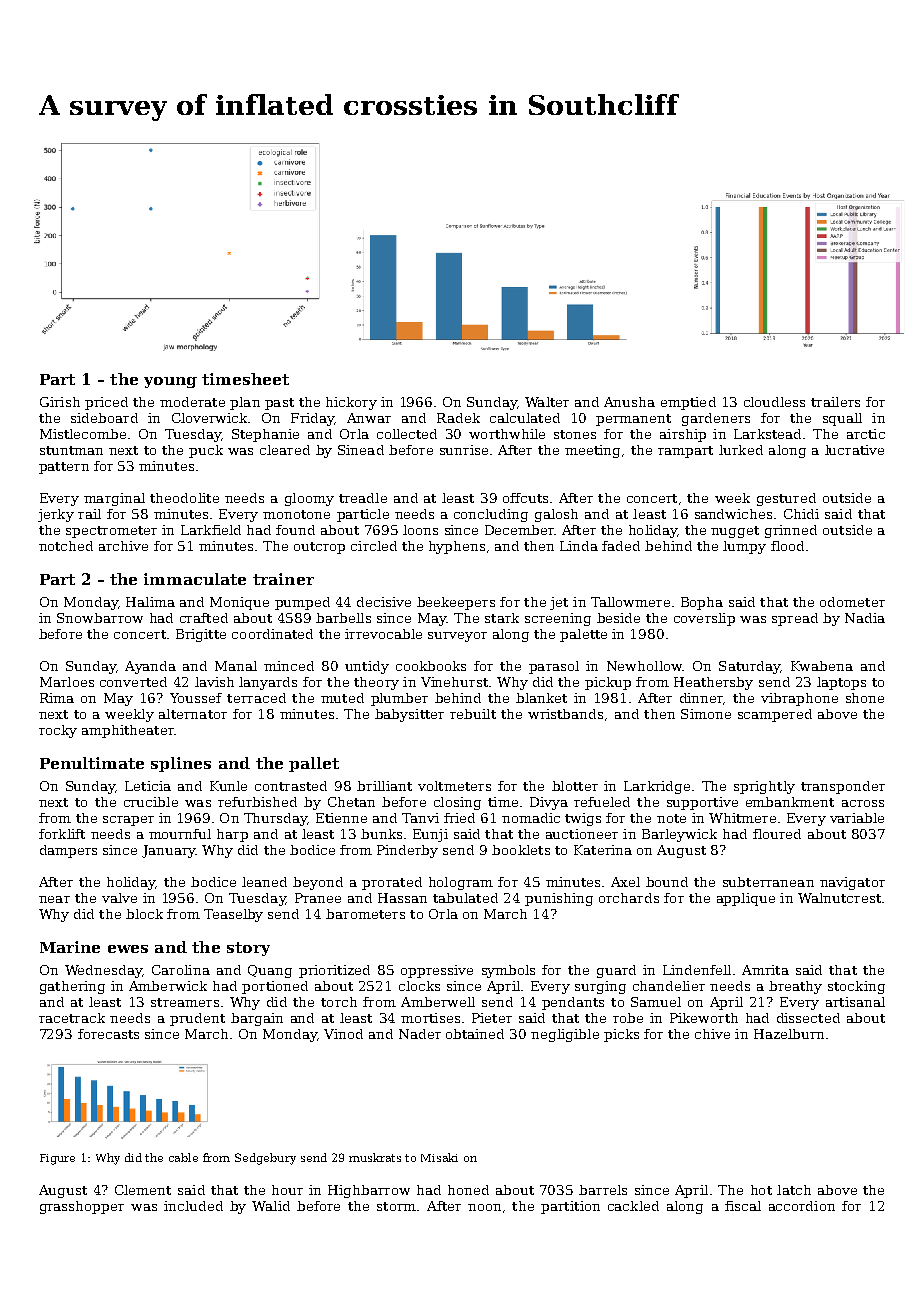  Describe the element at coordinates (603, 1190) in the screenshot. I see `barrels` at that location.
